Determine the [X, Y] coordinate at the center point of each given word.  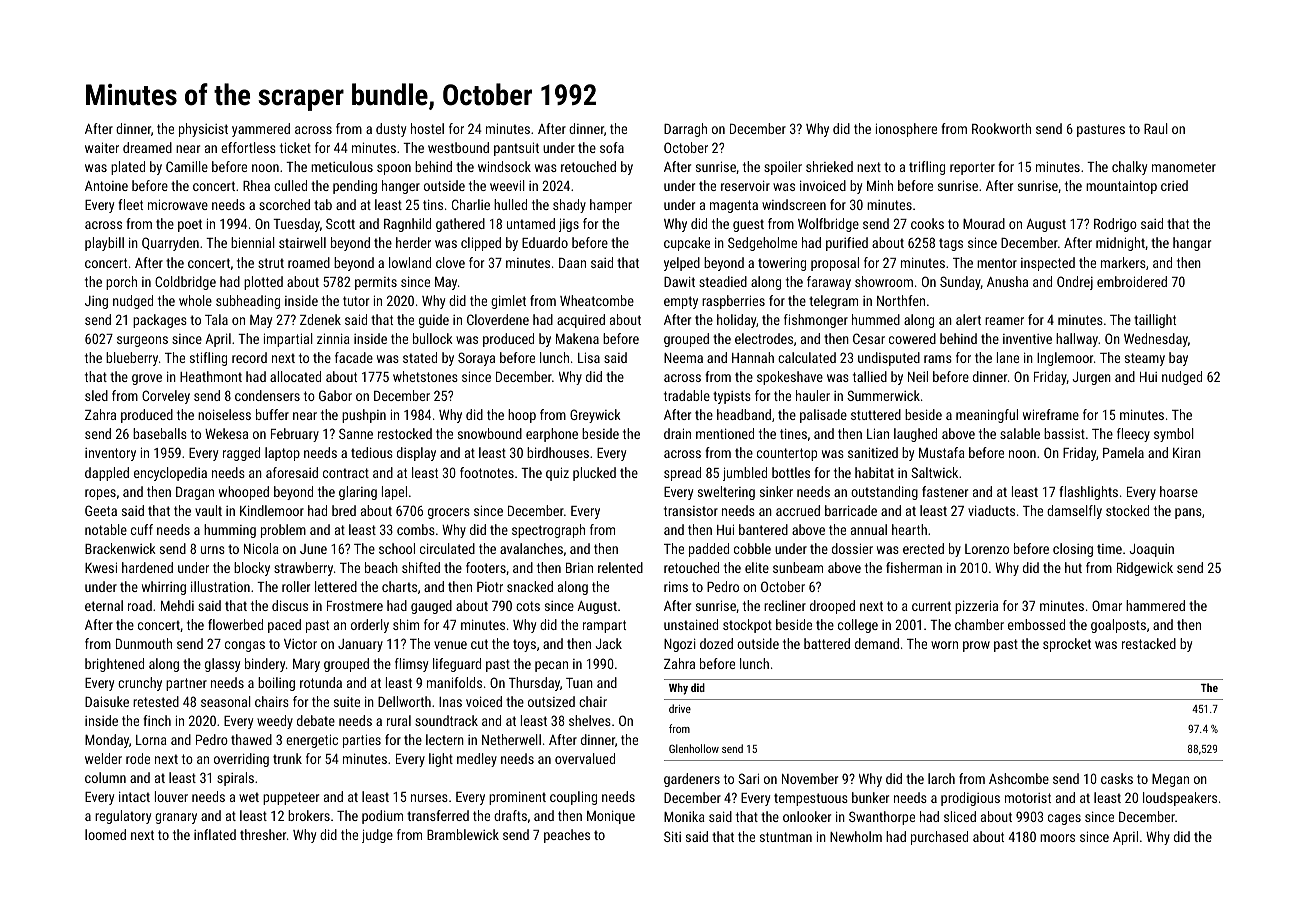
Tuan [579, 682]
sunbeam [798, 567]
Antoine [106, 186]
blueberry [132, 359]
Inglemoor [1065, 359]
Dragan [195, 493]
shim [406, 624]
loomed [105, 834]
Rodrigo [1115, 225]
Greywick [595, 416]
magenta [734, 206]
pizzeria [976, 607]
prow [976, 646]
